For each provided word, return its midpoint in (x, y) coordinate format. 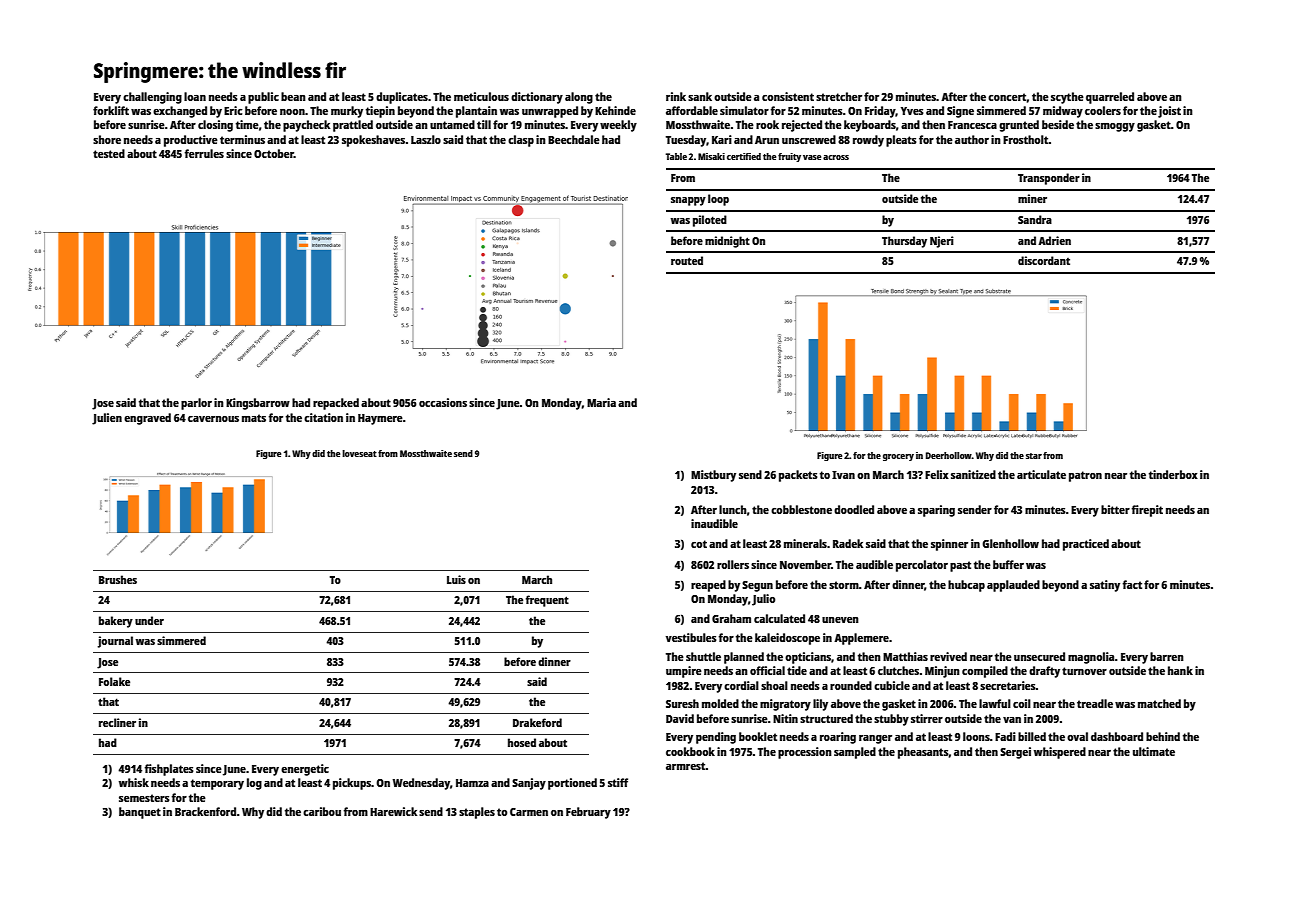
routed (687, 260)
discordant (1044, 260)
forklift (111, 110)
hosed (522, 742)
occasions (443, 402)
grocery (898, 457)
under (149, 620)
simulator (744, 110)
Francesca (972, 125)
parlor (196, 404)
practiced (1086, 545)
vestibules (691, 637)
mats (254, 418)
